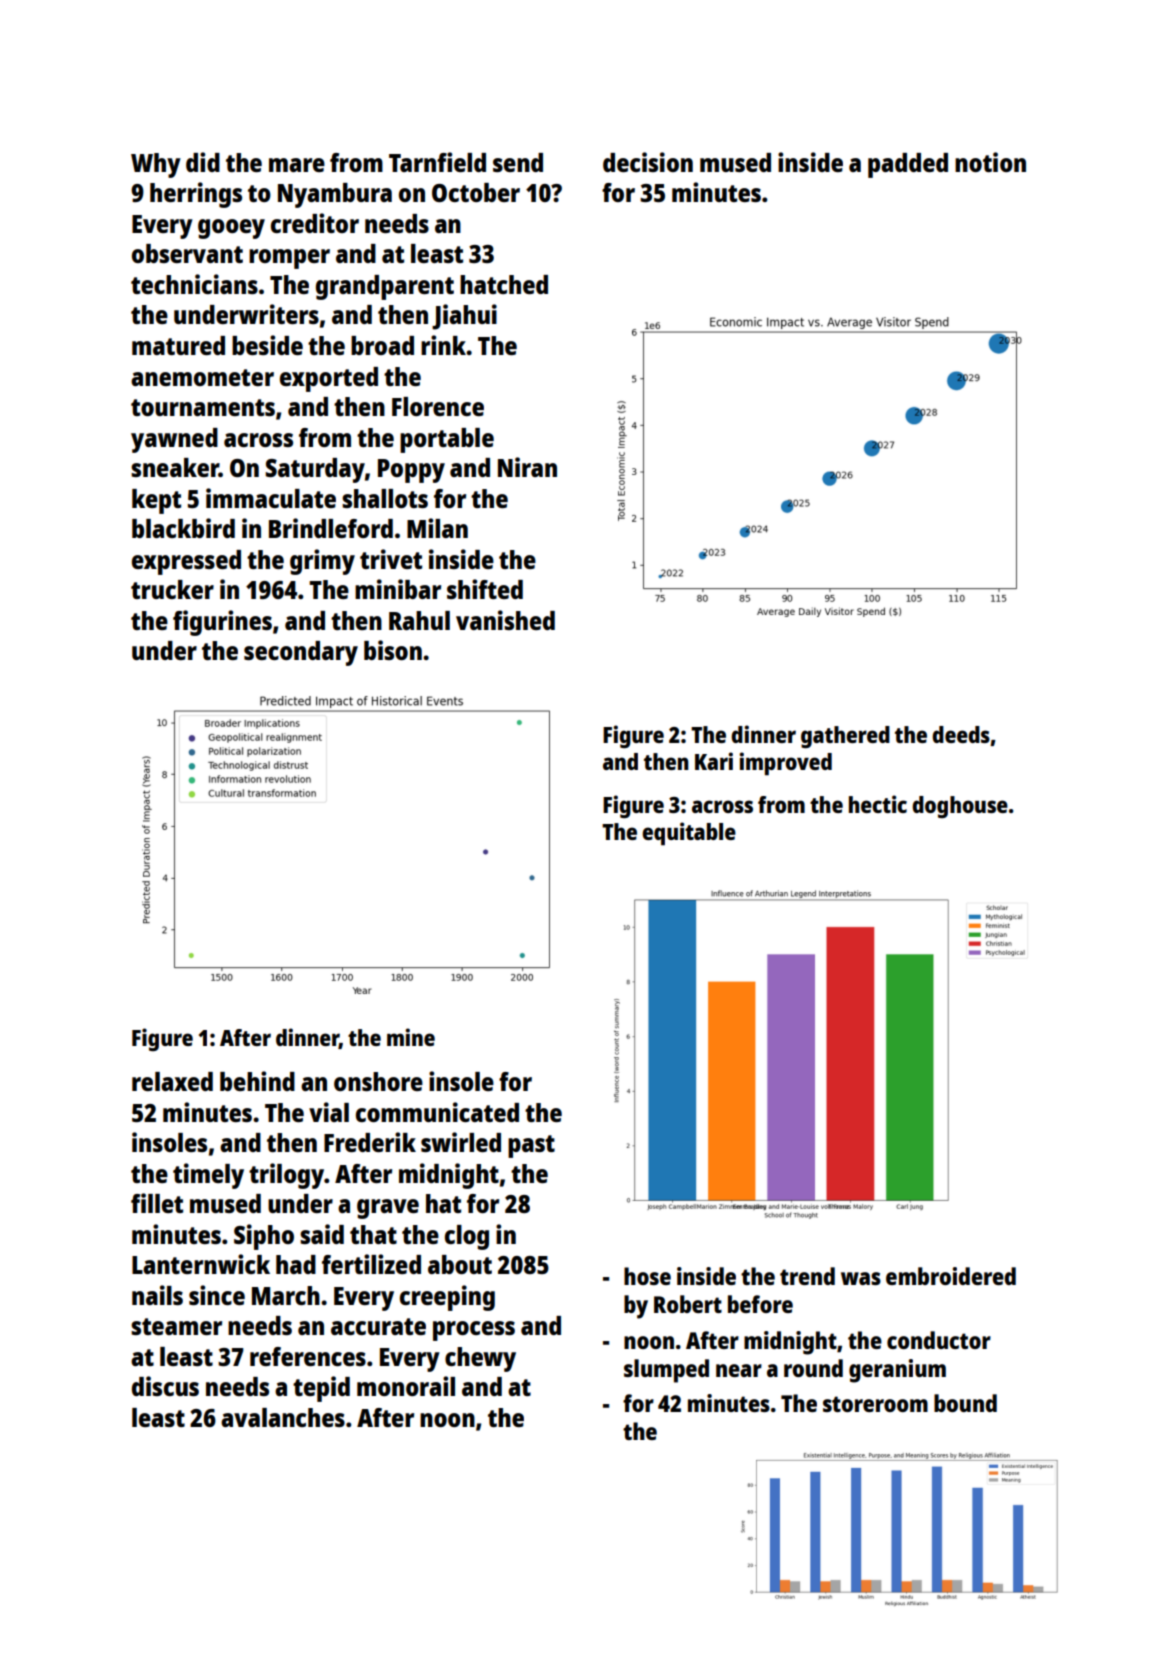 The height and width of the screenshot is (1654, 1165). I want to click on padded, so click(908, 165).
